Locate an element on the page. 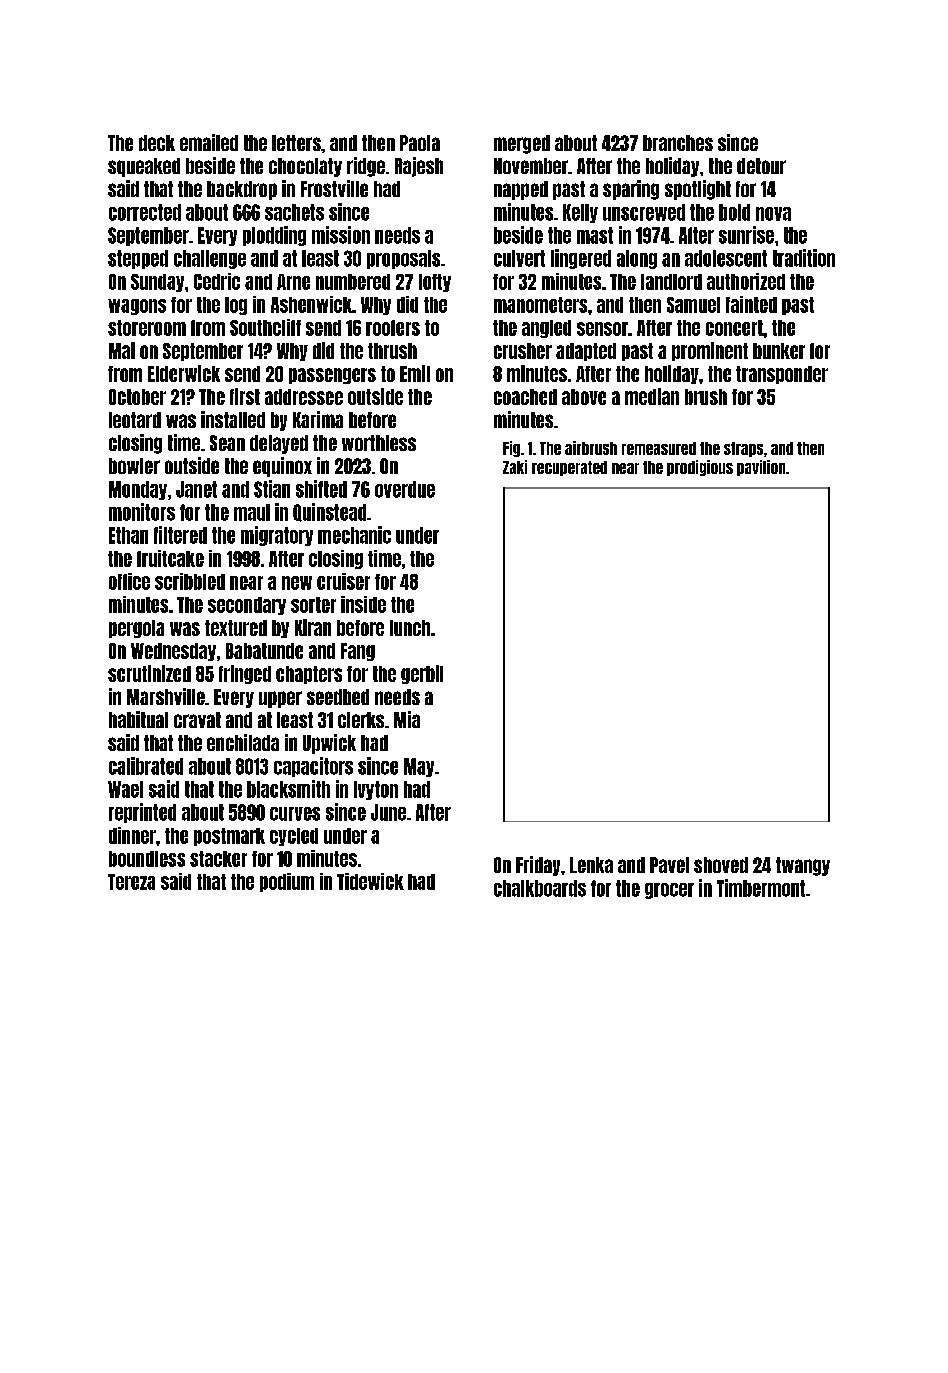  lofty is located at coordinates (435, 283).
